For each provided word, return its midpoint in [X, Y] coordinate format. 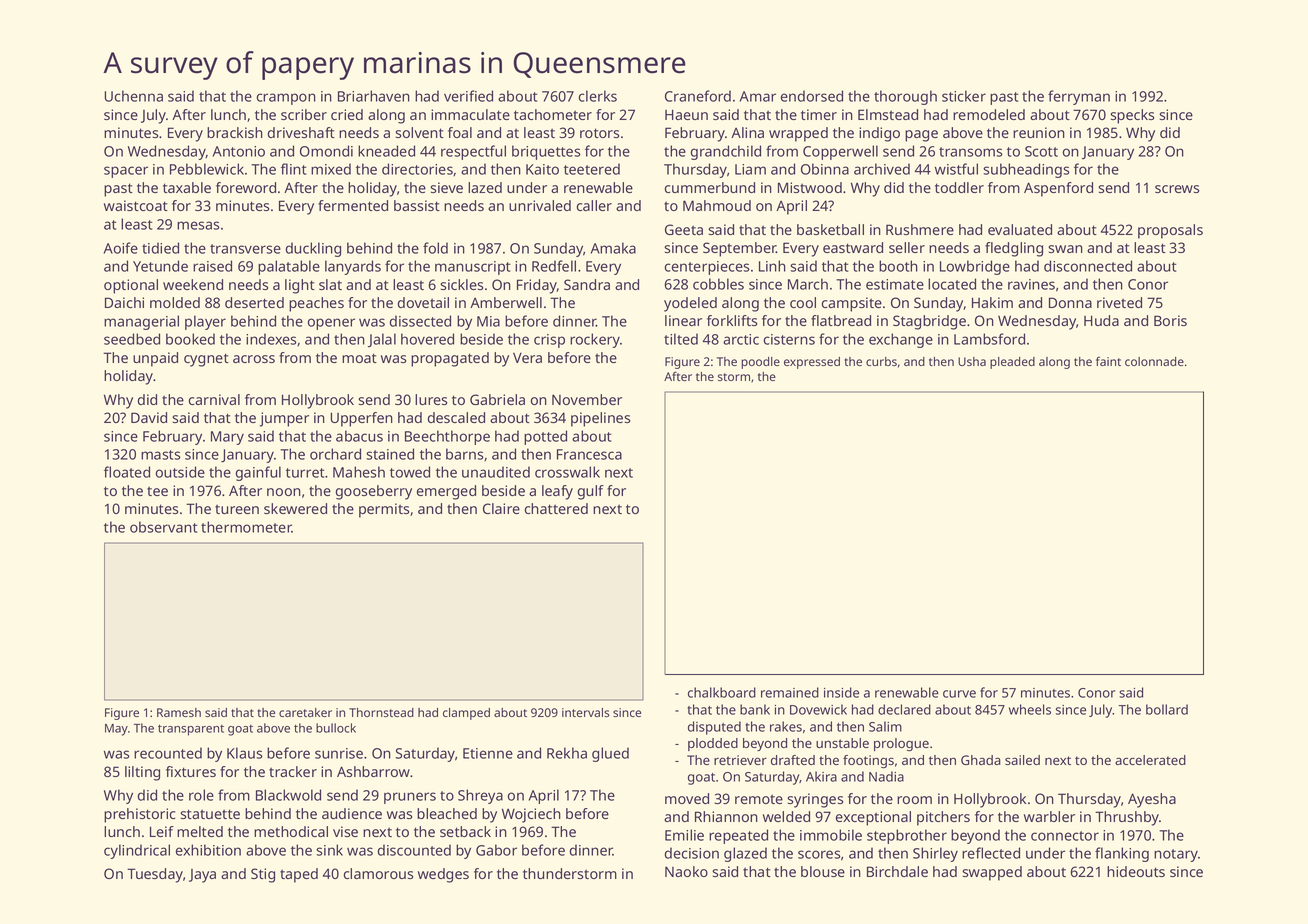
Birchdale [897, 871]
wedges [443, 875]
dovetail [423, 302]
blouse [823, 871]
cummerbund [710, 187]
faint [1108, 361]
